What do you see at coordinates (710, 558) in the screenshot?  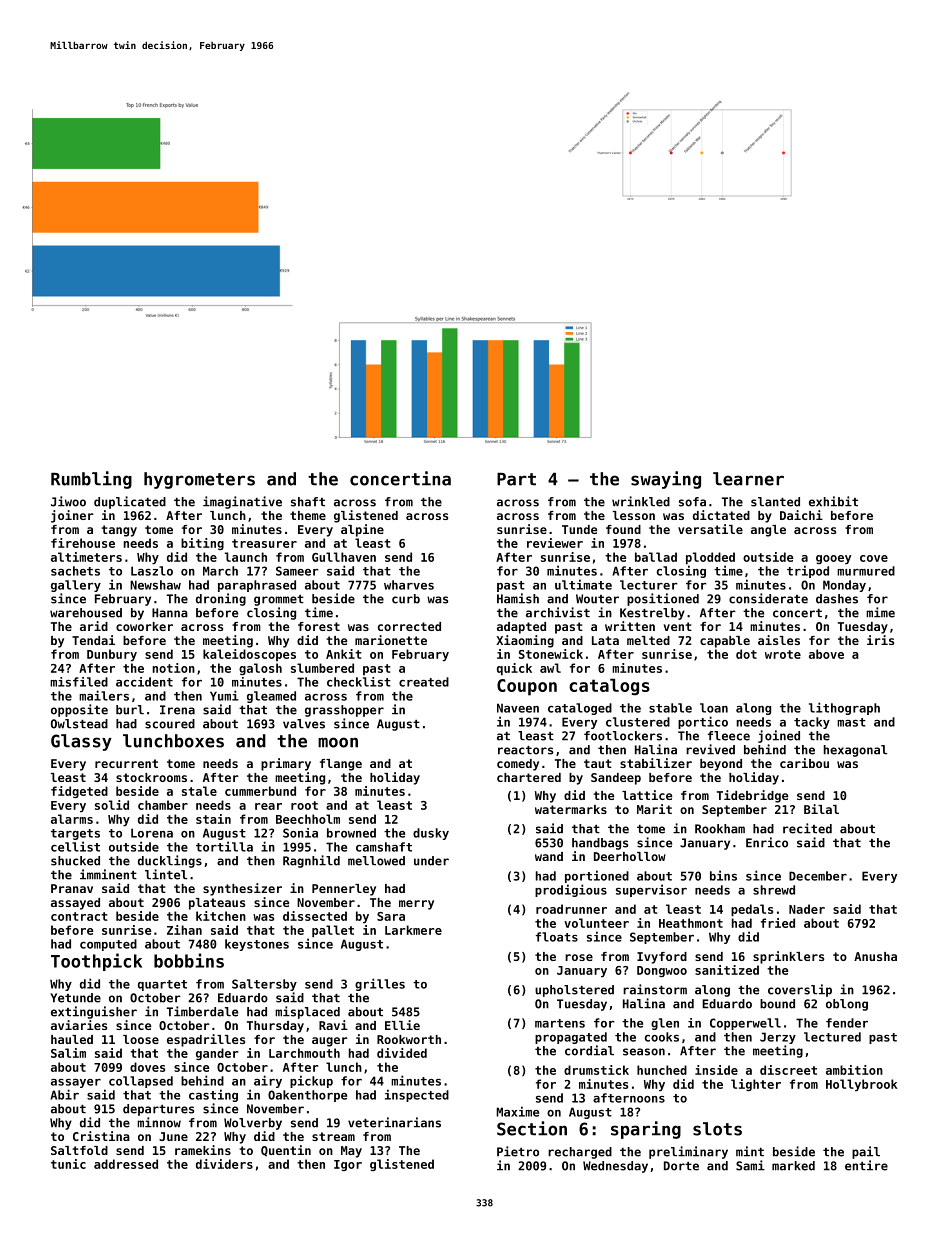 I see `plodded` at bounding box center [710, 558].
